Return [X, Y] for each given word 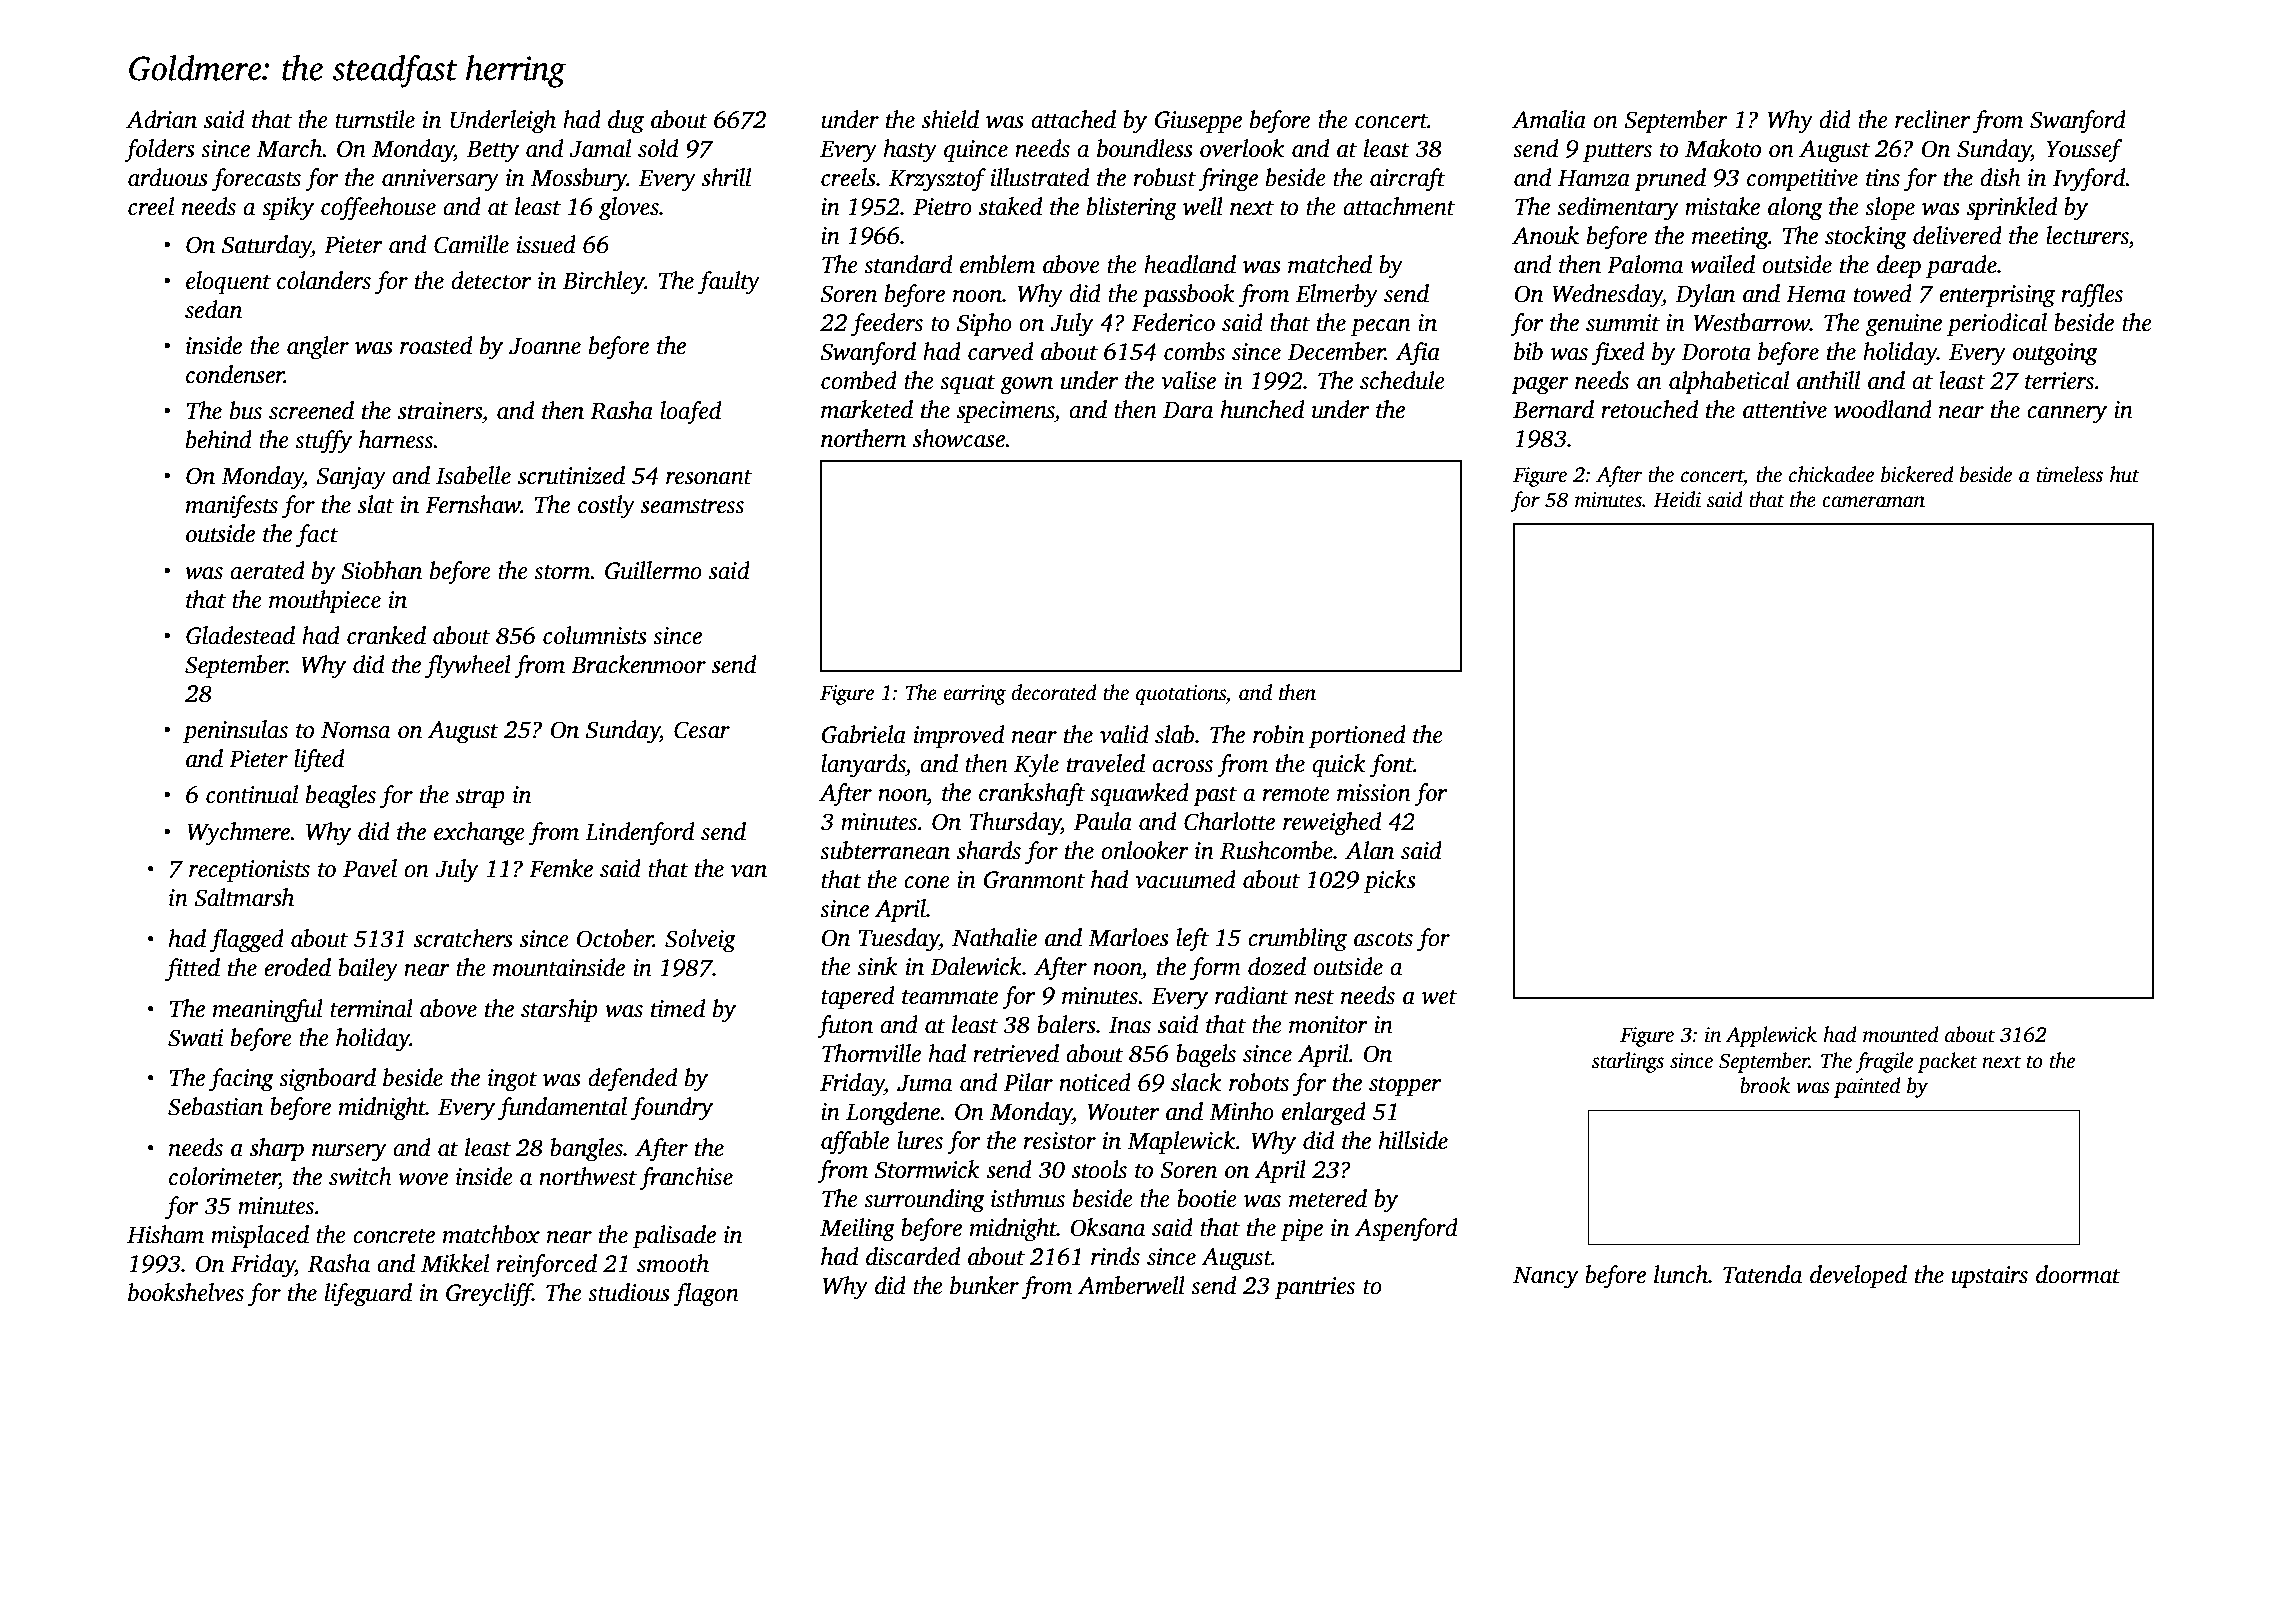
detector [491, 280]
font [1392, 766]
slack [1196, 1082]
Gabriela [863, 734]
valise [1188, 380]
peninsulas [235, 732]
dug [626, 122]
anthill [1828, 380]
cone [927, 882]
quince [976, 151]
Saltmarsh [244, 897]
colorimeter [224, 1176]
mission [1374, 793]
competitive [1802, 180]
